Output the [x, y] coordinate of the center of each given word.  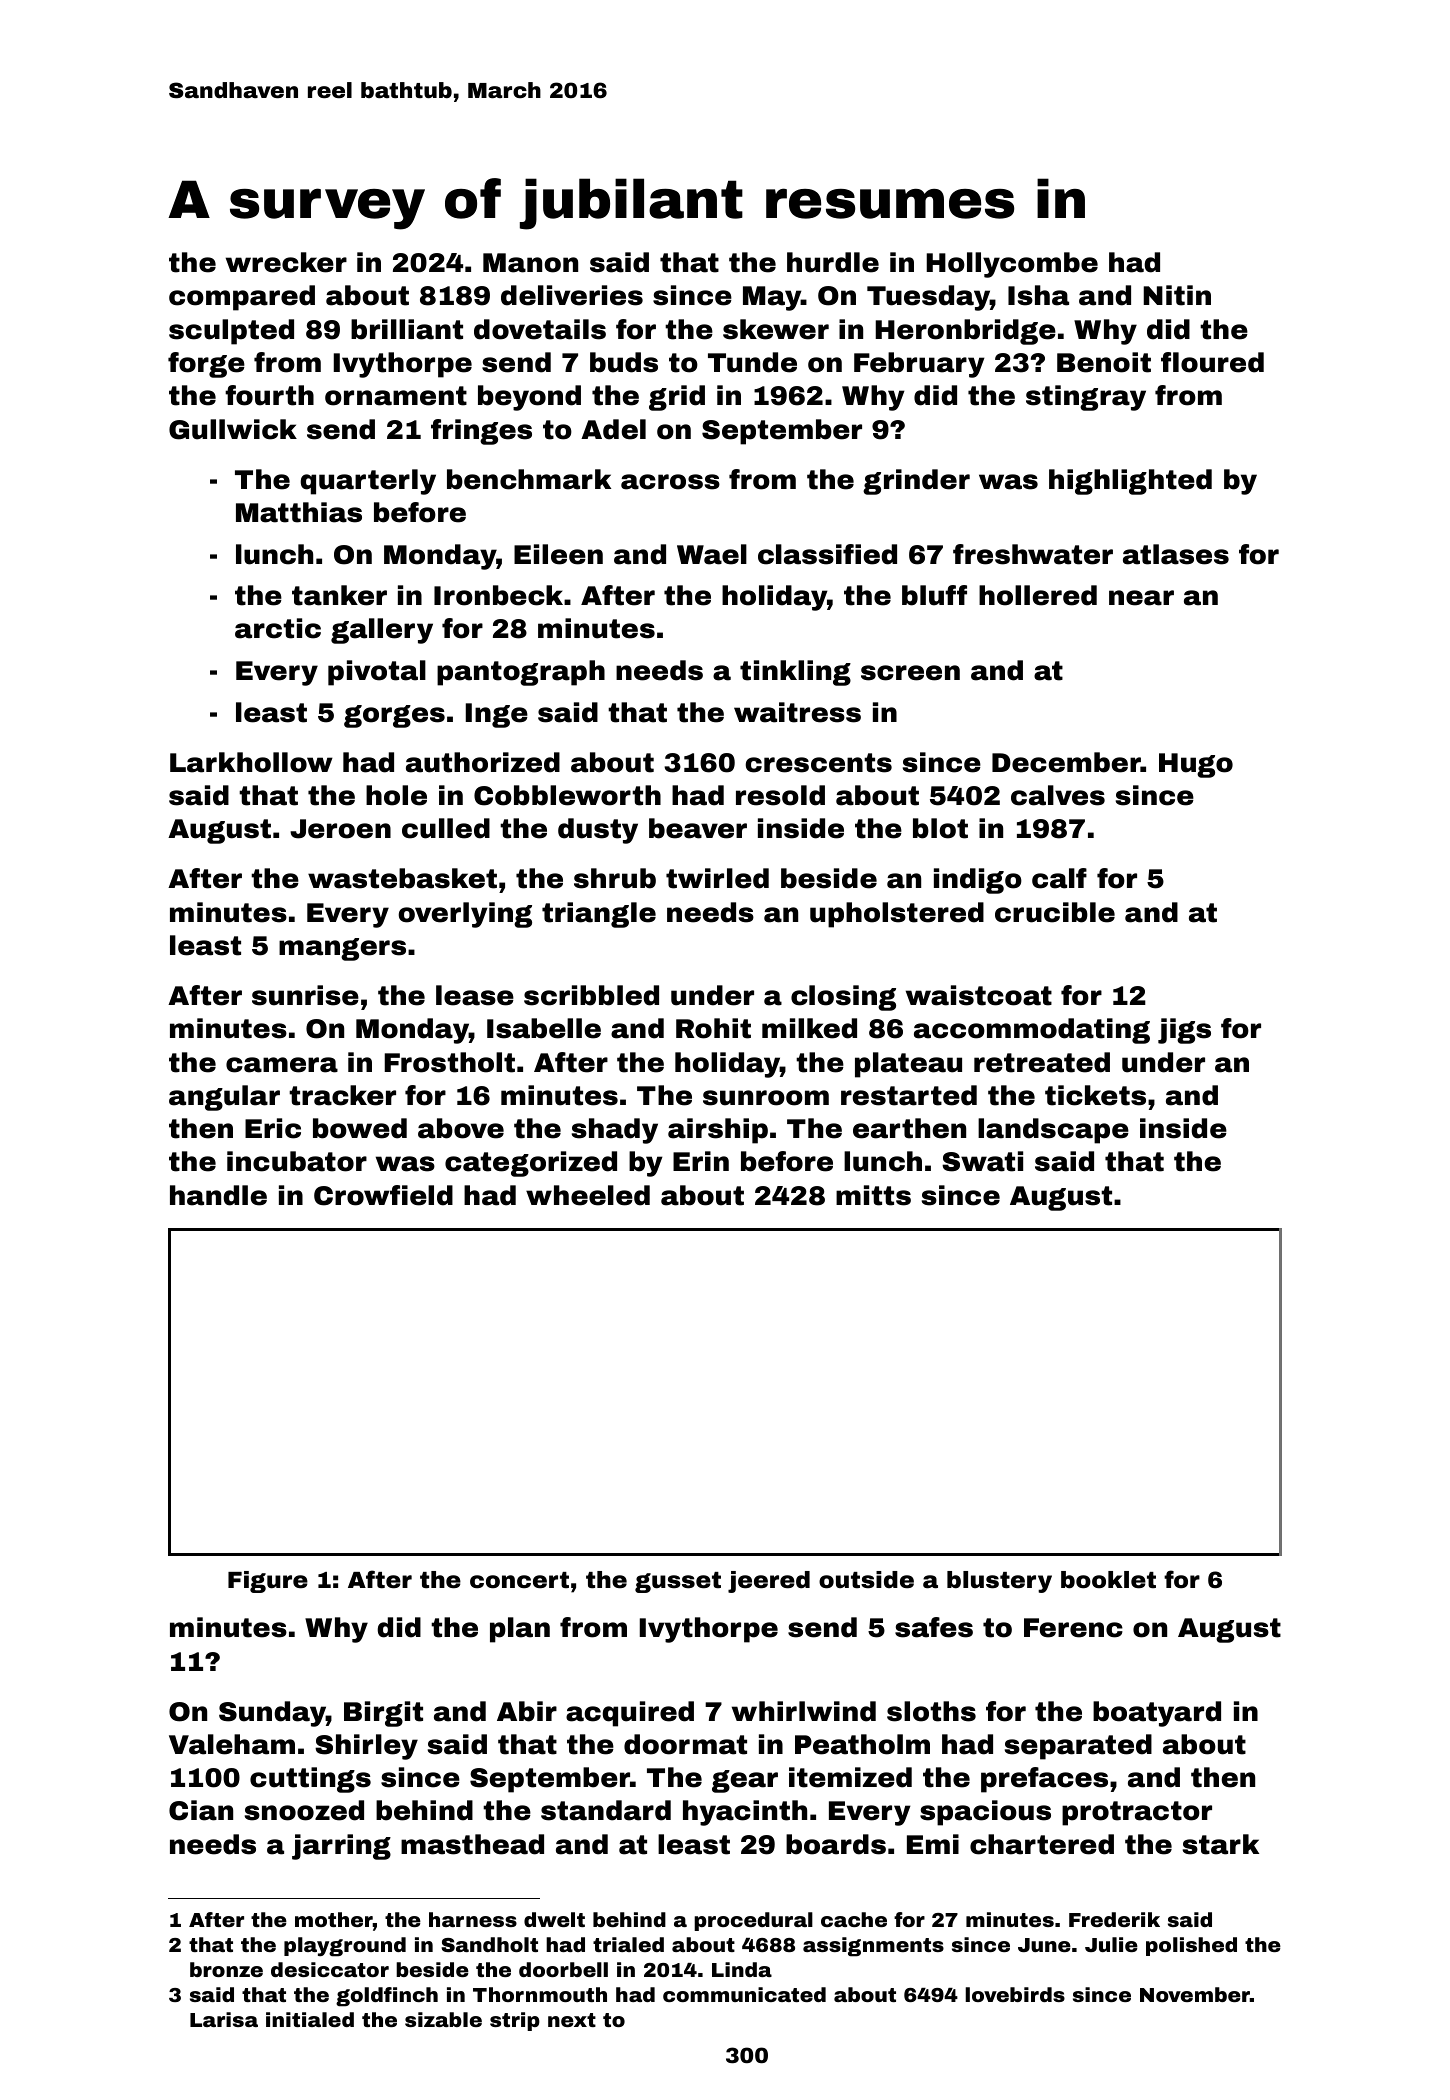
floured [1212, 362]
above [461, 1128]
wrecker [286, 262]
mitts [873, 1195]
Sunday [272, 1714]
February [919, 365]
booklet [1108, 1580]
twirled [717, 878]
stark [1221, 1844]
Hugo [1196, 765]
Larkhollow [251, 762]
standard [606, 1810]
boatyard [1157, 1714]
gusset [678, 1582]
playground [345, 1947]
